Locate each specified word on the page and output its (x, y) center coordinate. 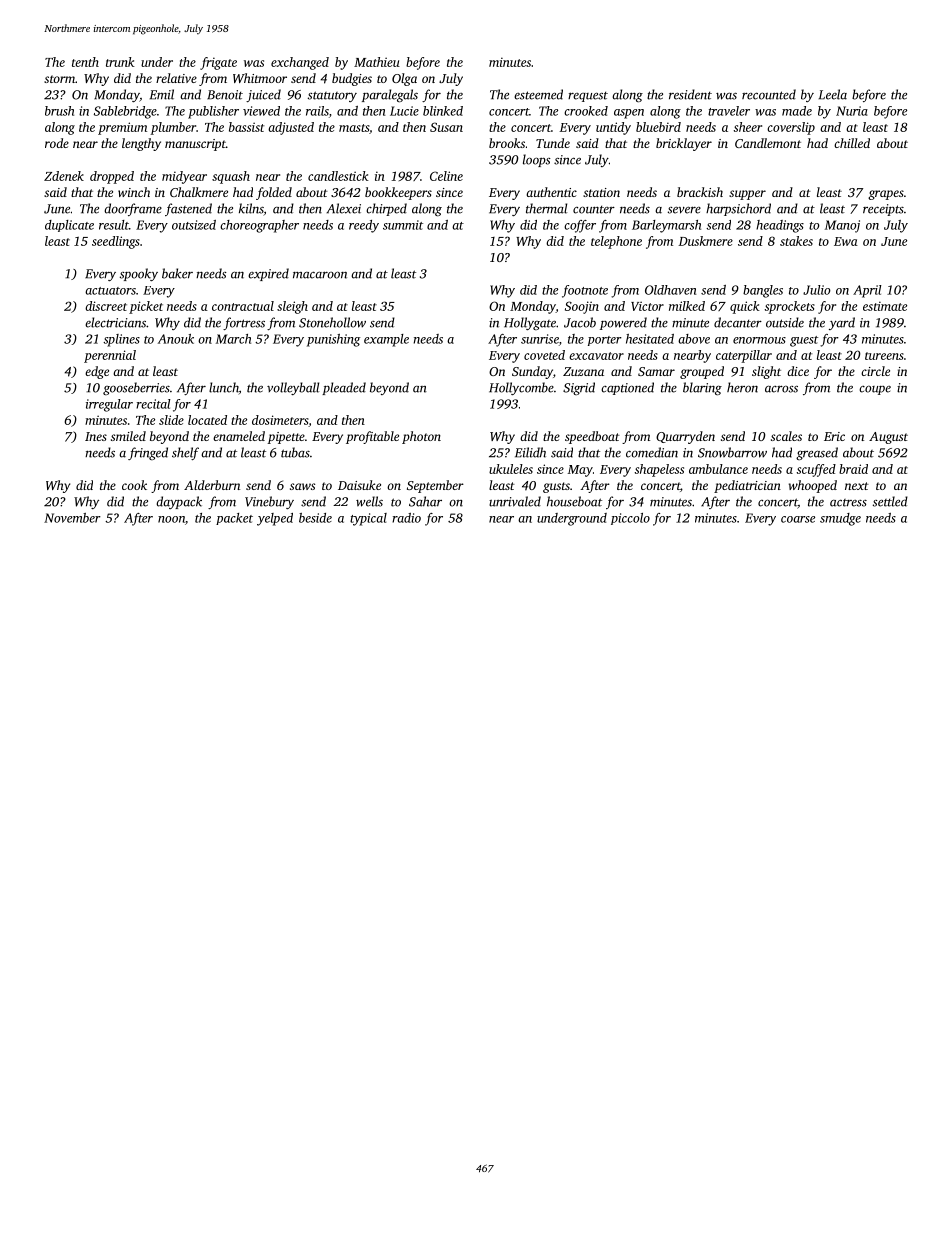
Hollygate (530, 323)
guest (804, 341)
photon (421, 437)
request (588, 97)
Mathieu (377, 62)
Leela (833, 94)
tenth (85, 62)
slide (171, 420)
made (797, 111)
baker (177, 273)
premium (122, 128)
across (781, 389)
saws (302, 486)
